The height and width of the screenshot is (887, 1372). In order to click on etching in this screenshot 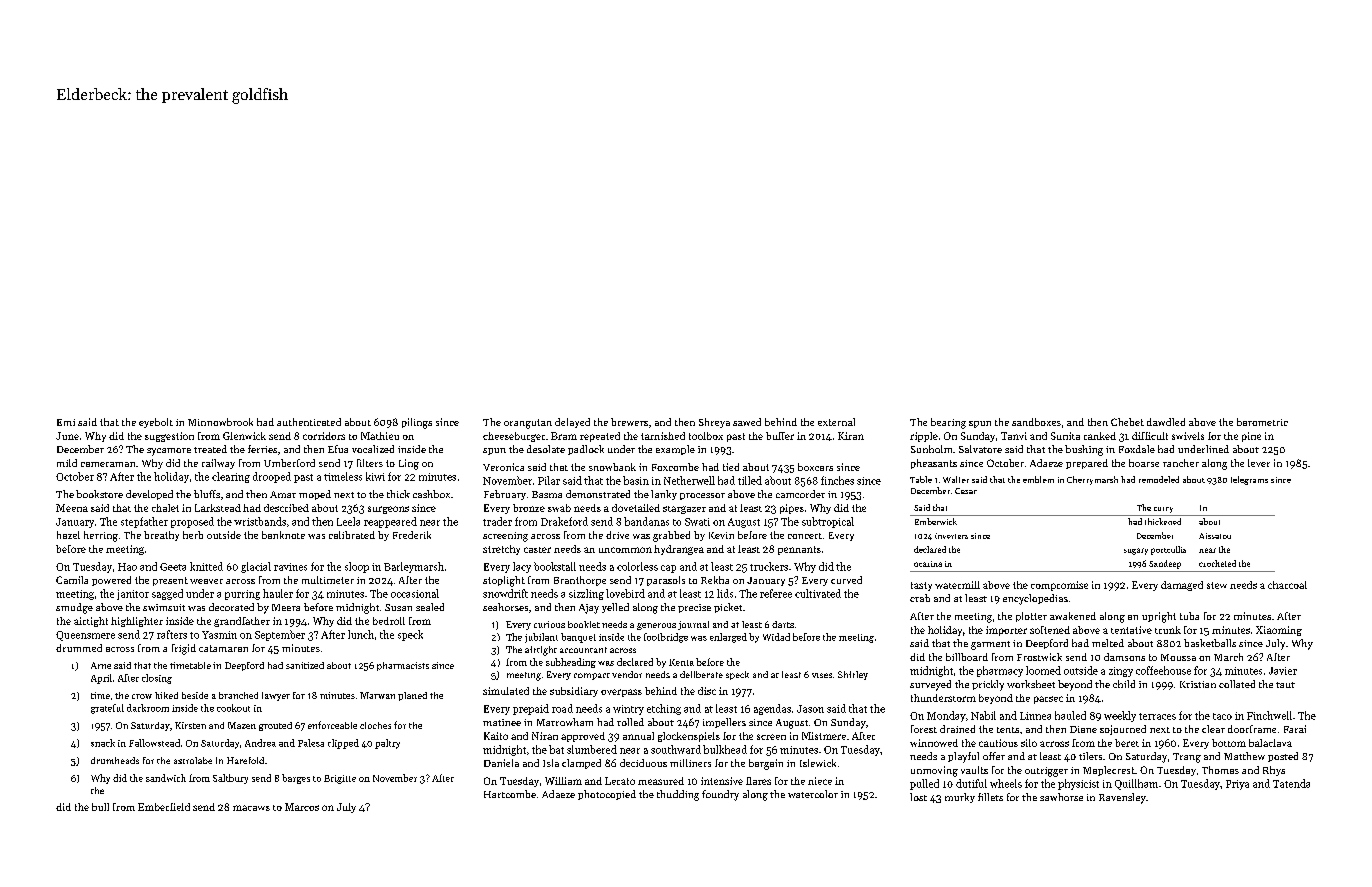, I will do `click(664, 709)`.
